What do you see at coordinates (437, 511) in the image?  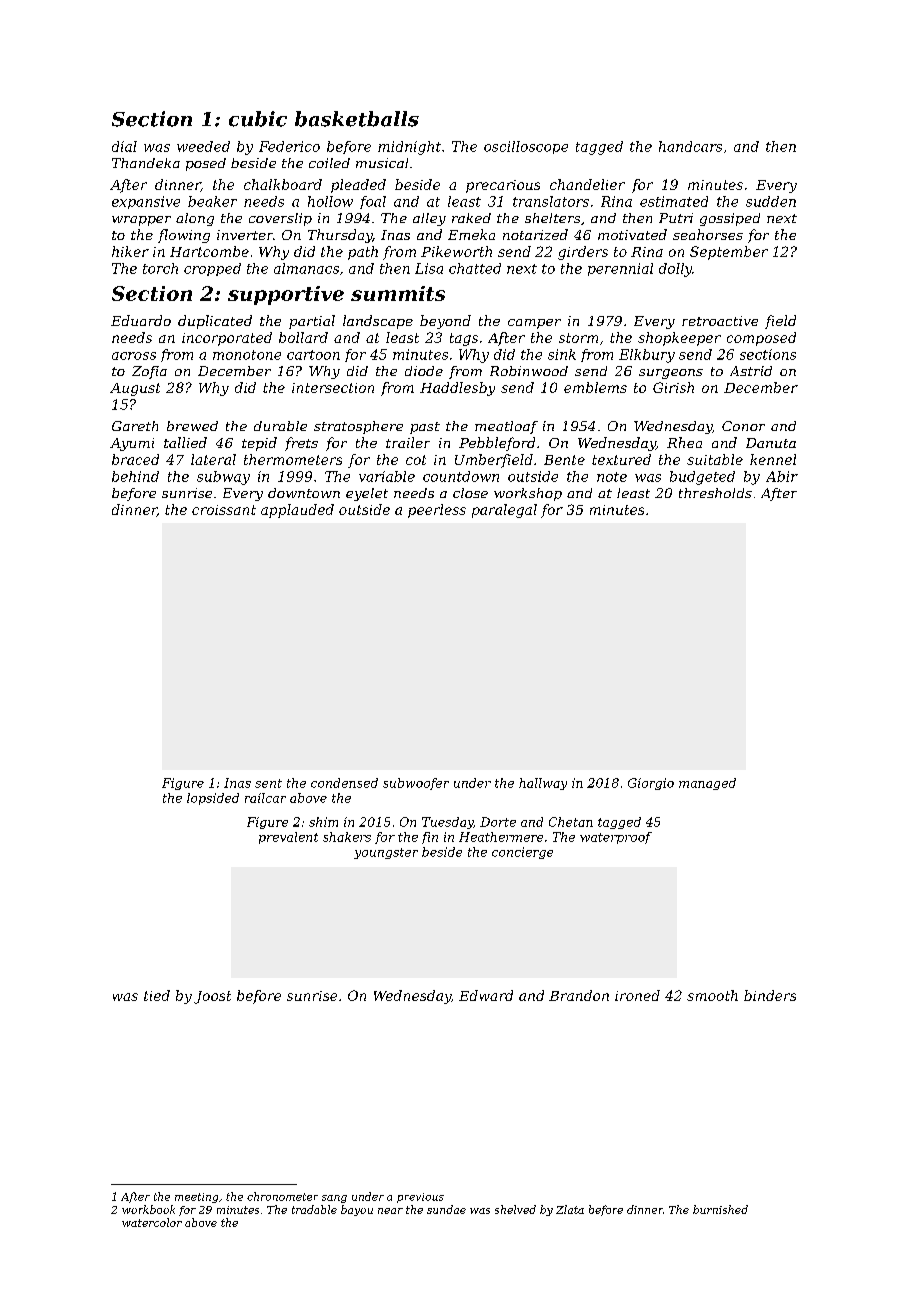 I see `peerless` at bounding box center [437, 511].
